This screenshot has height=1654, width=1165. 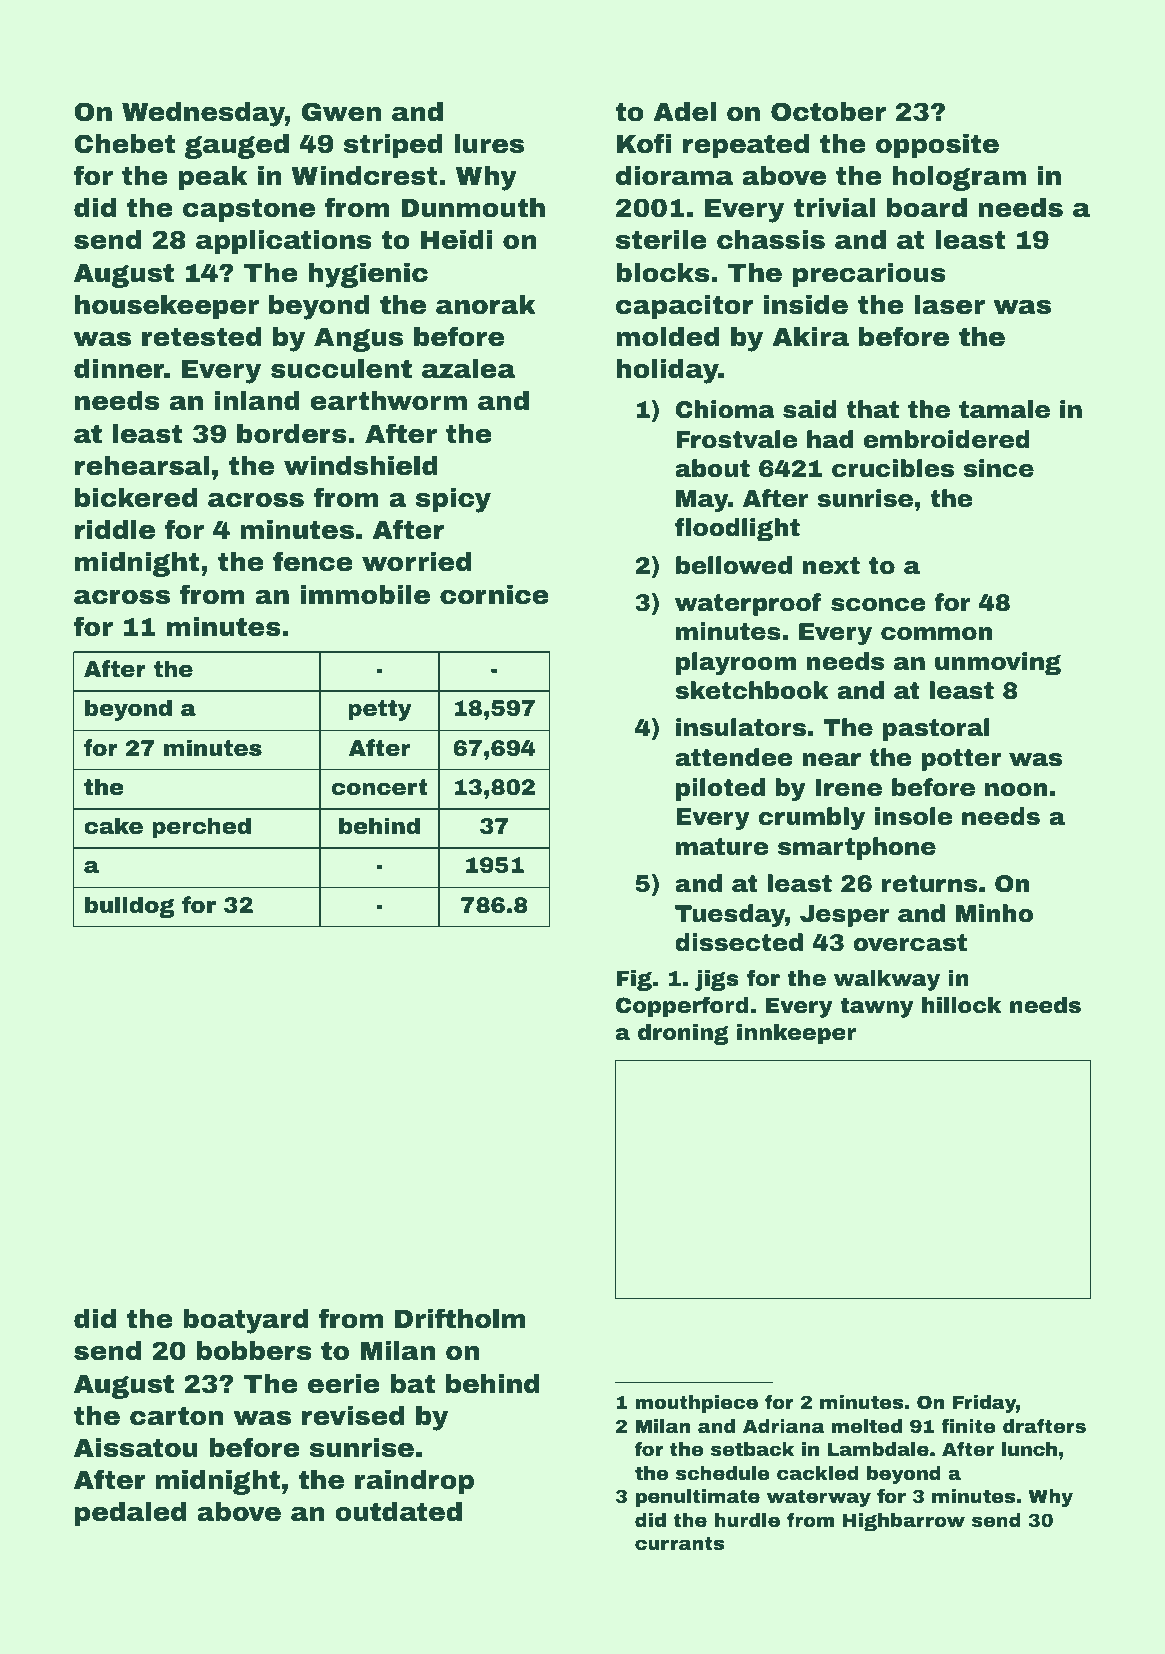 I want to click on hillock, so click(x=961, y=1005).
